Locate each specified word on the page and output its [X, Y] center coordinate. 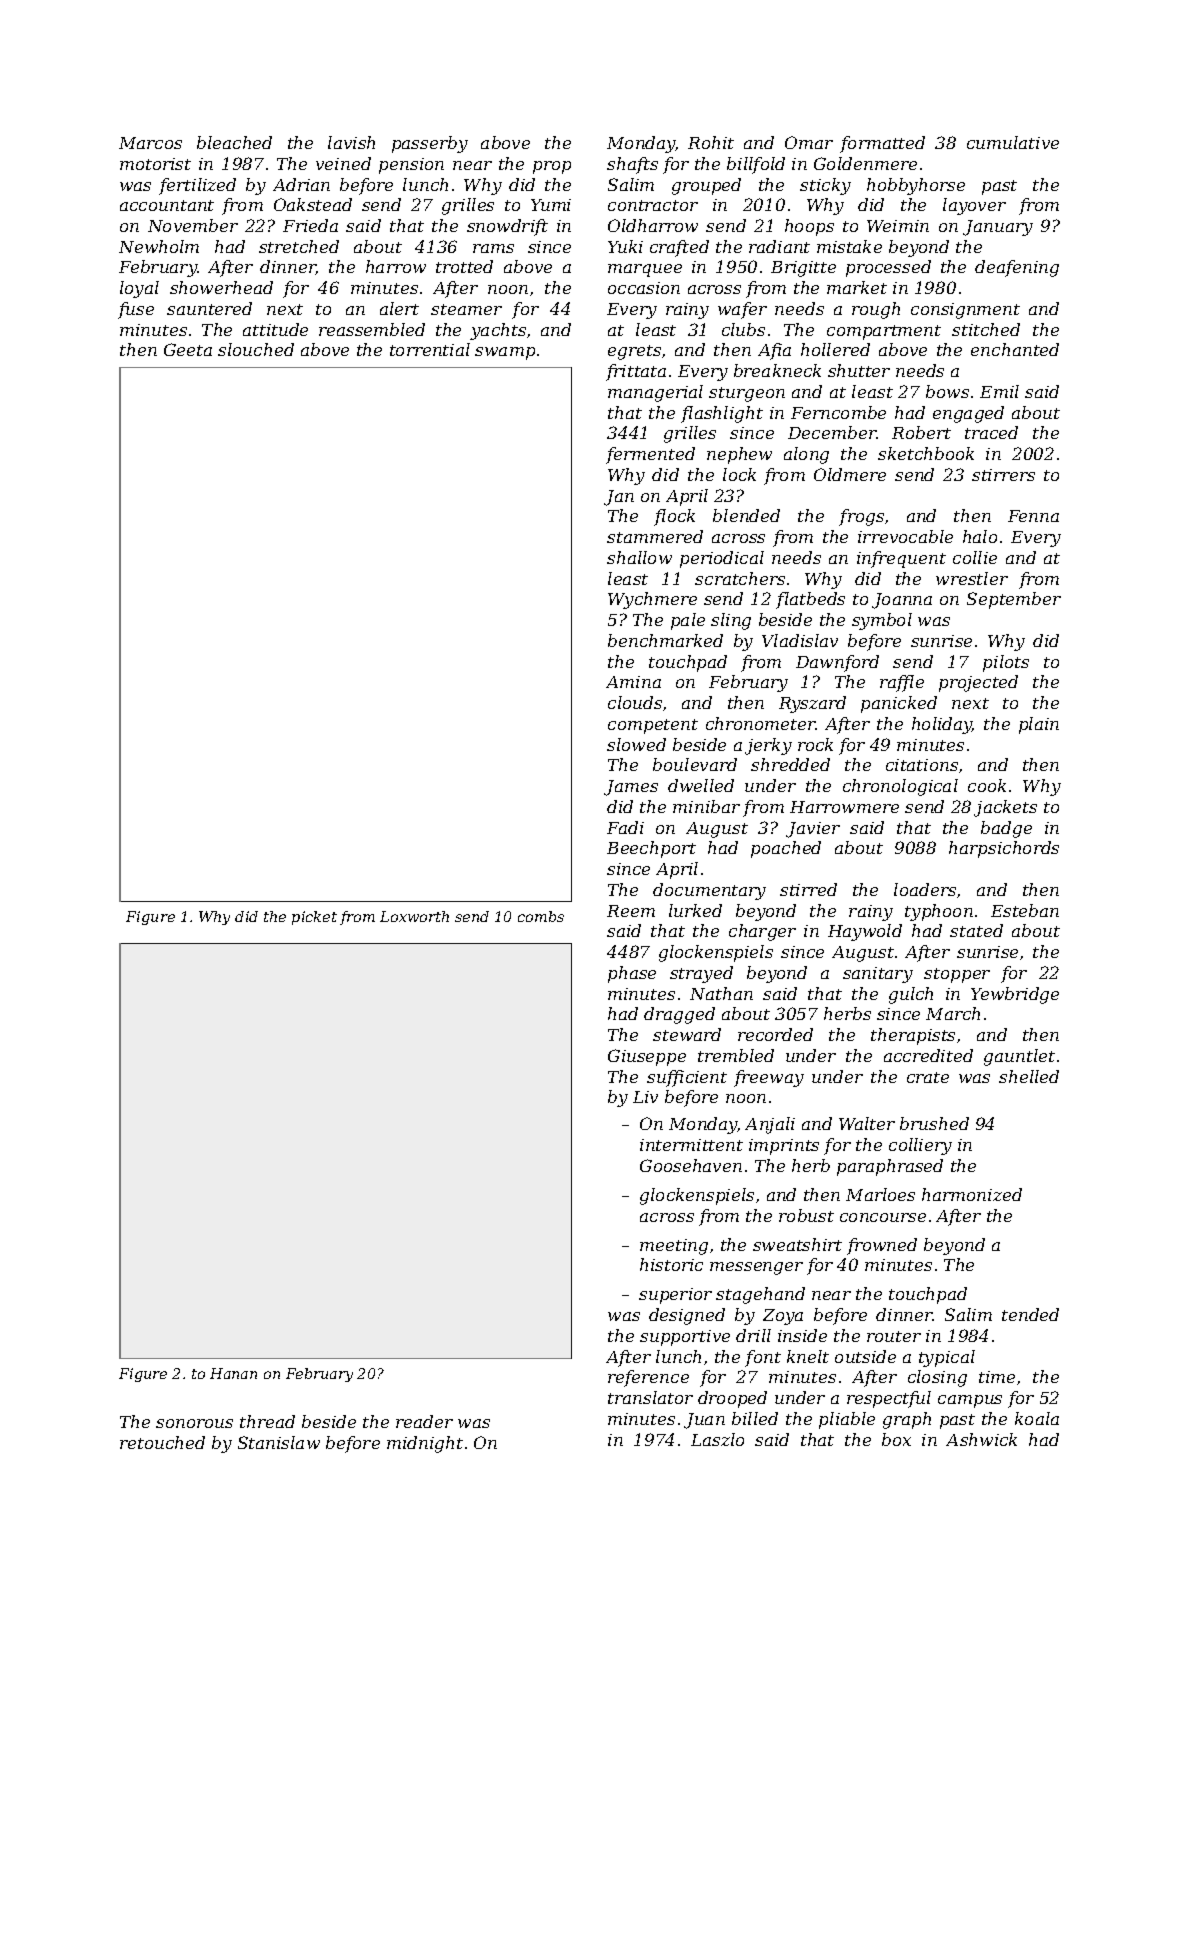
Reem [631, 911]
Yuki [625, 246]
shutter [859, 370]
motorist [155, 164]
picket [314, 918]
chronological [900, 787]
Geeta [188, 349]
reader [424, 1421]
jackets [1005, 808]
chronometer [761, 723]
